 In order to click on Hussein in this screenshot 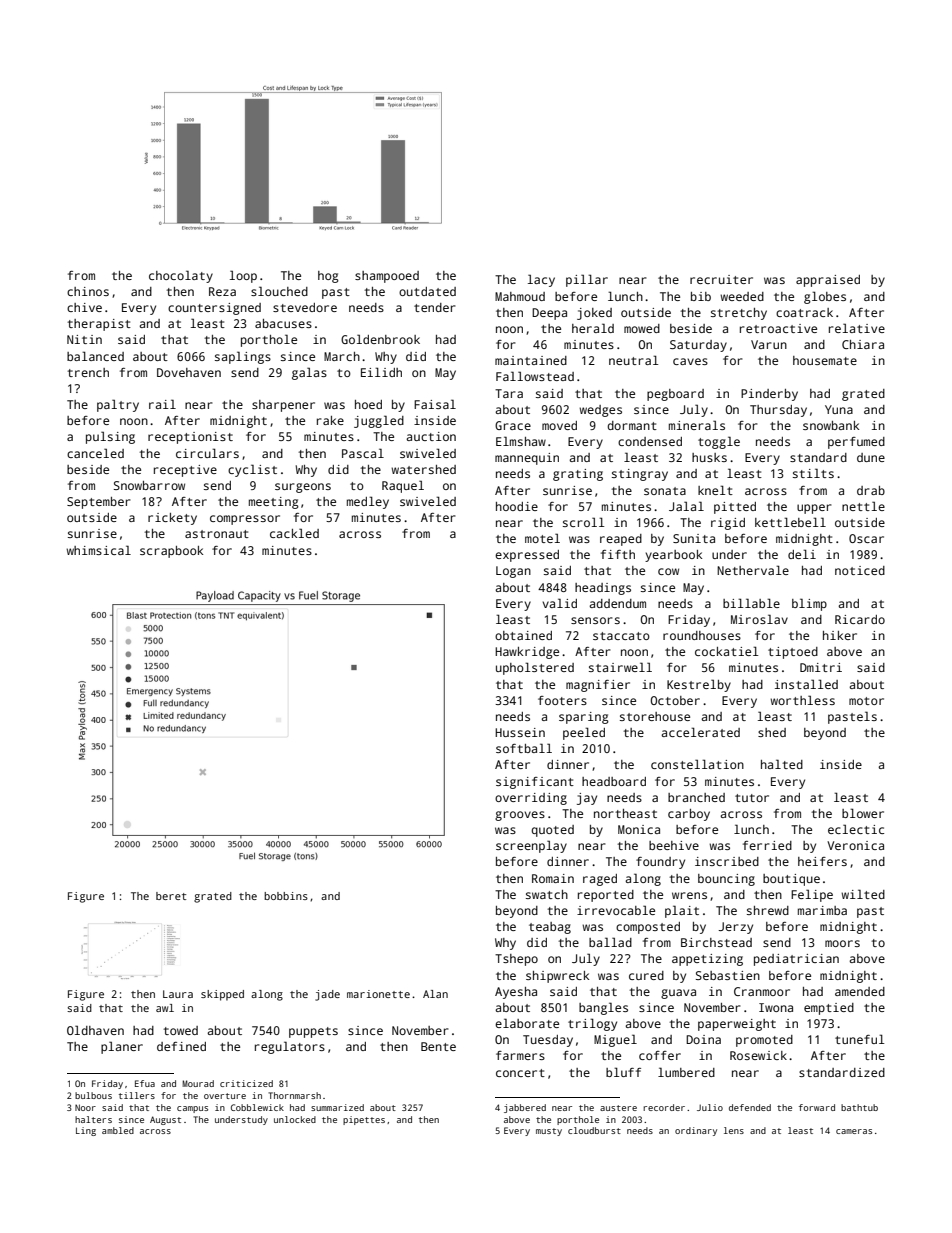, I will do `click(520, 732)`.
